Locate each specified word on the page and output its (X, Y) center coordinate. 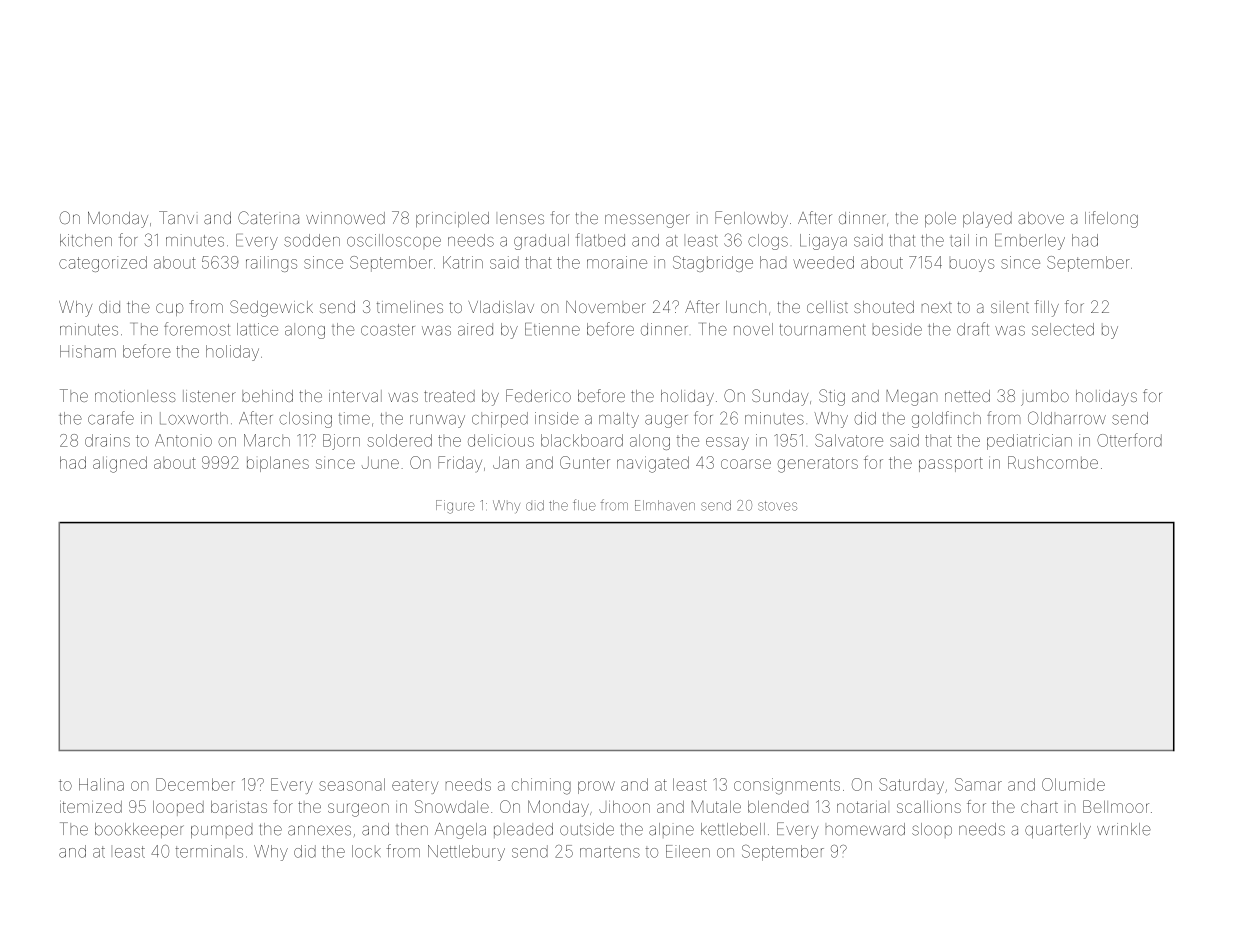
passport (951, 464)
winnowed (345, 218)
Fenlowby (751, 219)
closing (305, 420)
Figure (455, 507)
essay (727, 443)
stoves (777, 506)
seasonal (352, 784)
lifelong (1111, 219)
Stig (832, 397)
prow (596, 787)
